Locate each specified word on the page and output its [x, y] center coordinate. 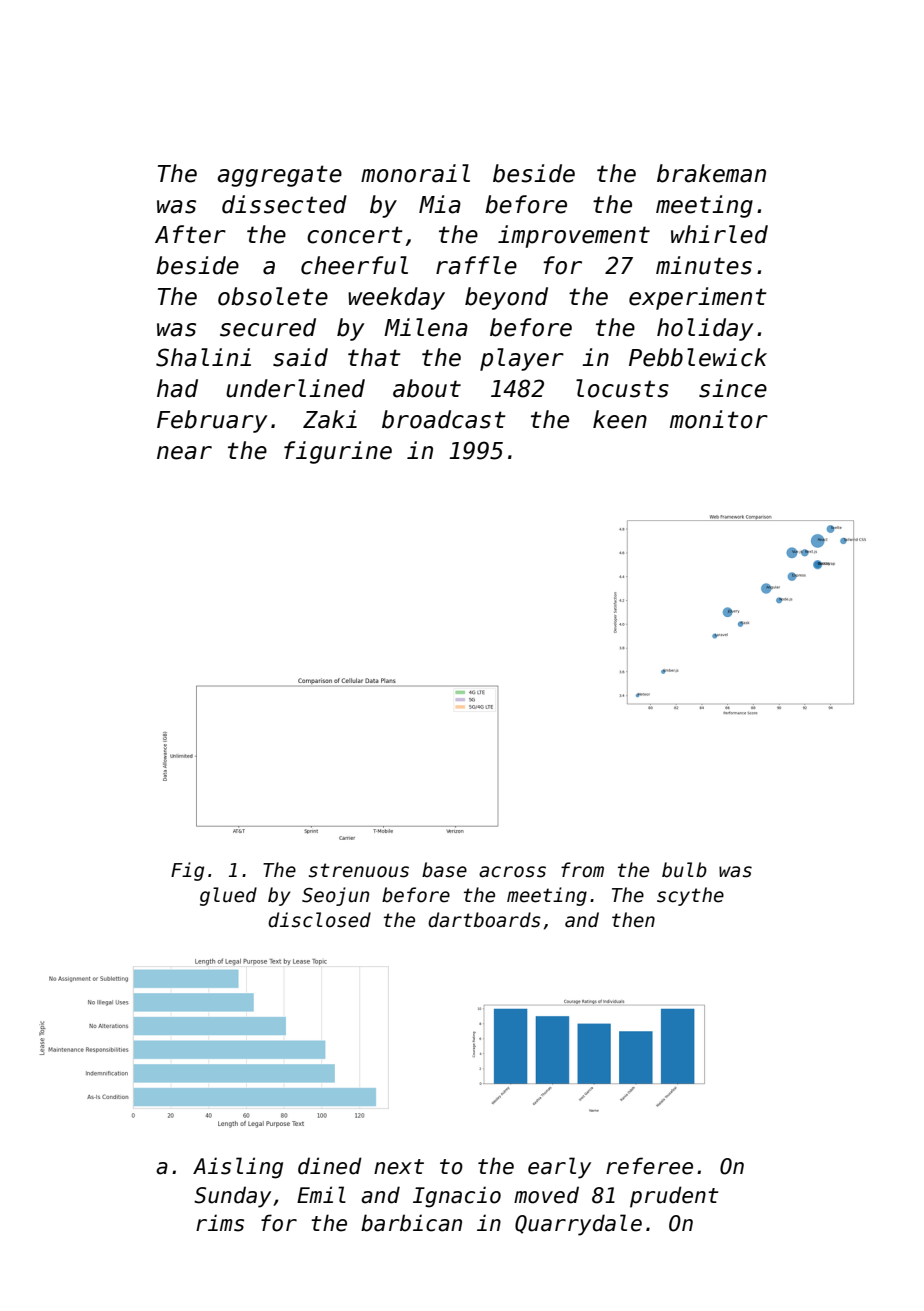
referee [649, 1166]
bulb [684, 870]
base [444, 870]
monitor [719, 419]
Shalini [203, 357]
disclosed [319, 920]
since [733, 388]
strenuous [359, 870]
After [190, 234]
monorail [415, 173]
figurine [338, 452]
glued [228, 896]
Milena [426, 327]
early [559, 1168]
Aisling [238, 1168]
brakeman [711, 173]
